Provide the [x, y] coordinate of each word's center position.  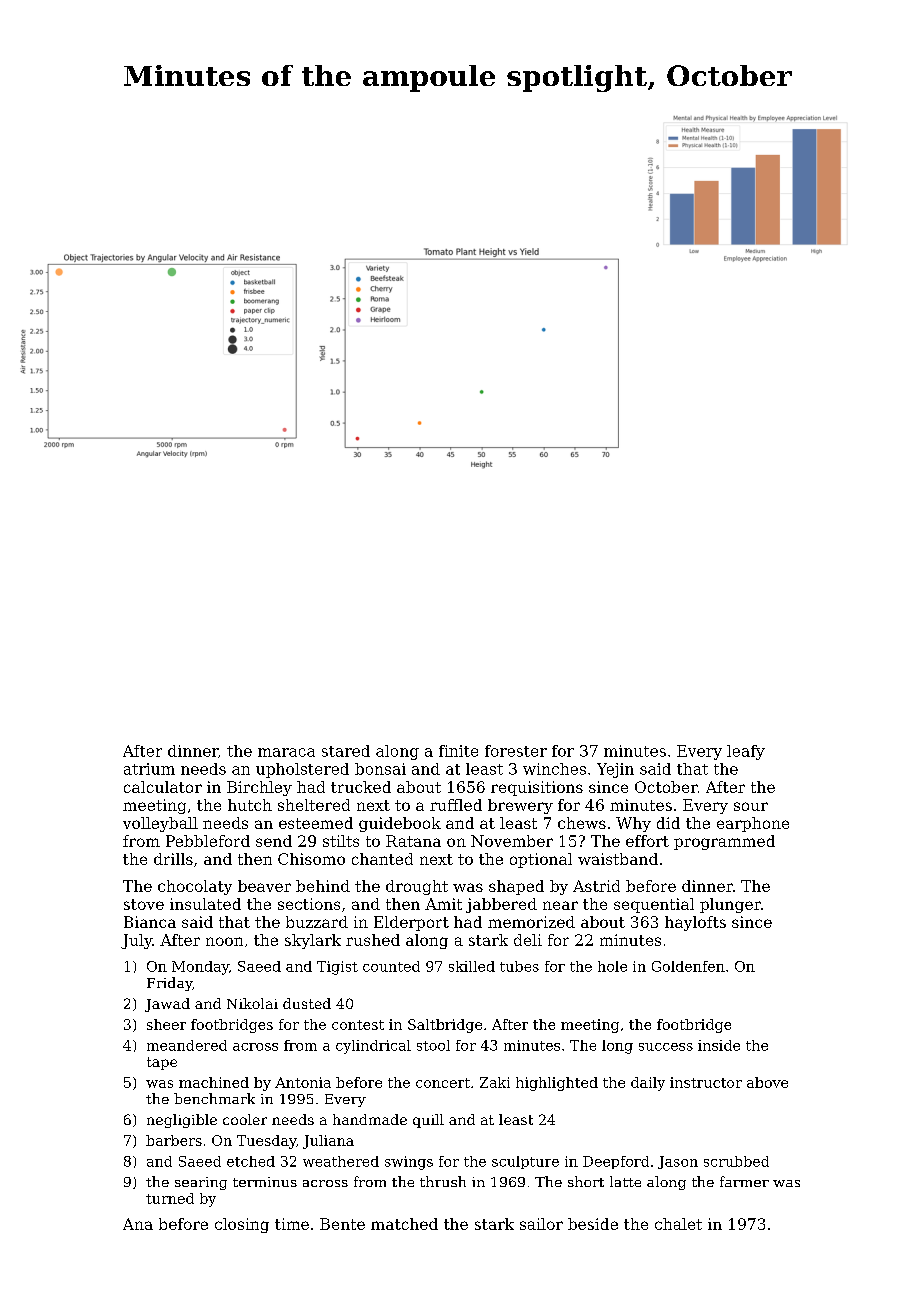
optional [541, 860]
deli [528, 940]
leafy [746, 752]
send [274, 841]
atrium [149, 769]
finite [458, 751]
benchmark [214, 1098]
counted [391, 966]
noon [224, 941]
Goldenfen [688, 966]
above [767, 1082]
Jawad [167, 1005]
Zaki [495, 1082]
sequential [654, 905]
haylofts [695, 923]
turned [170, 1198]
